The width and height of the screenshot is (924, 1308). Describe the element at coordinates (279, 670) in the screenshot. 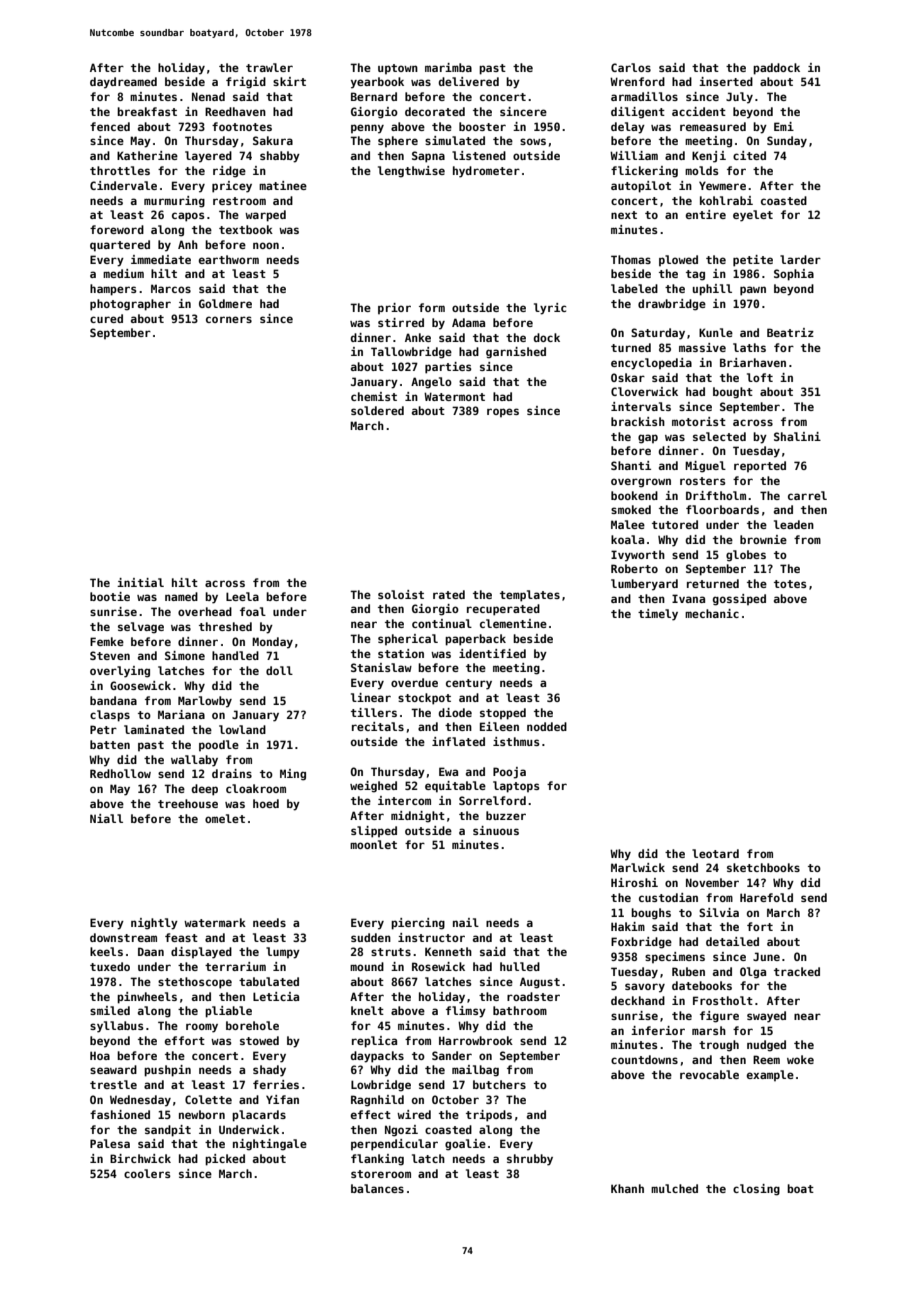

I see `doll` at that location.
